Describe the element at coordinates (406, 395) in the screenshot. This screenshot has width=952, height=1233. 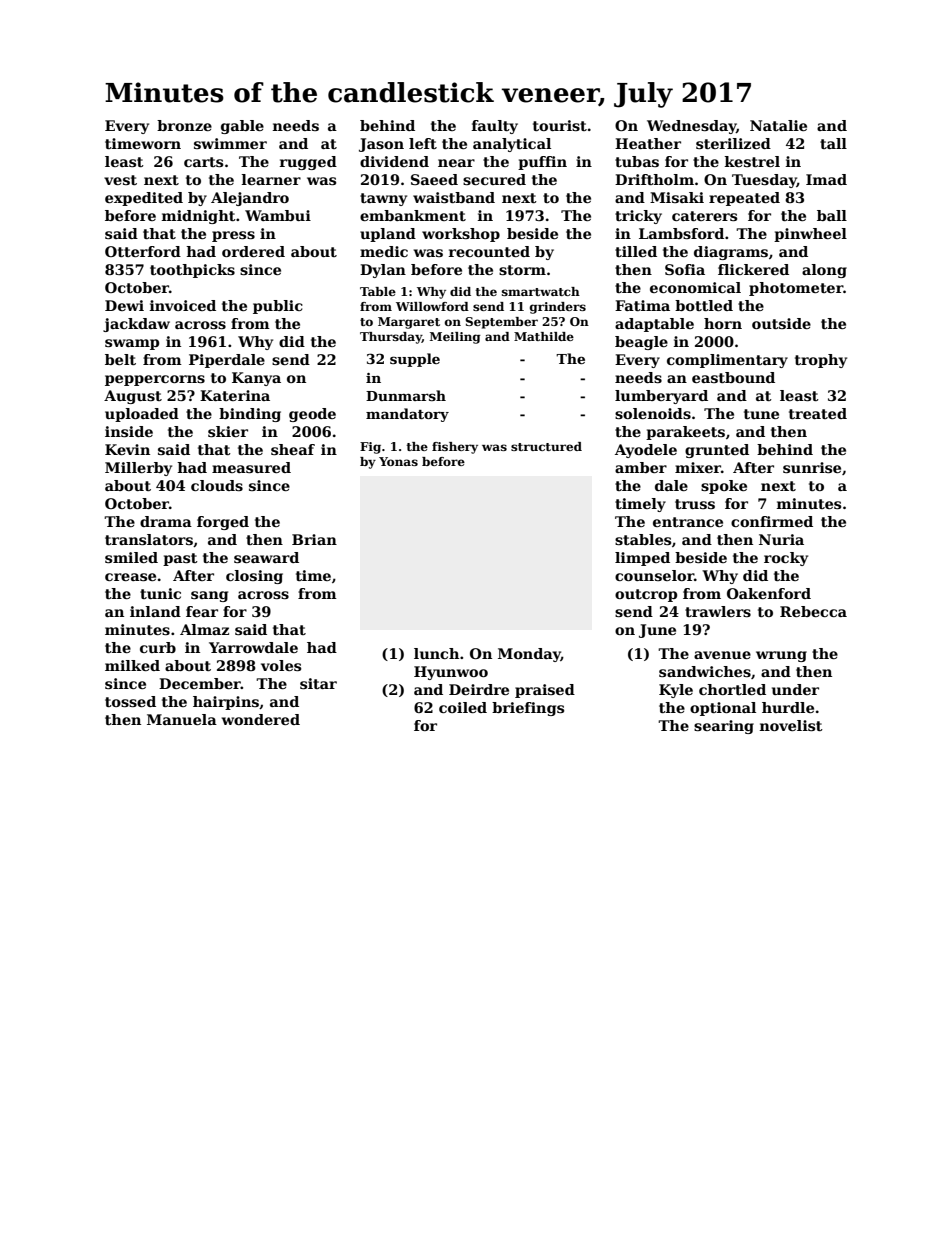
I see `Dunmarsh` at that location.
